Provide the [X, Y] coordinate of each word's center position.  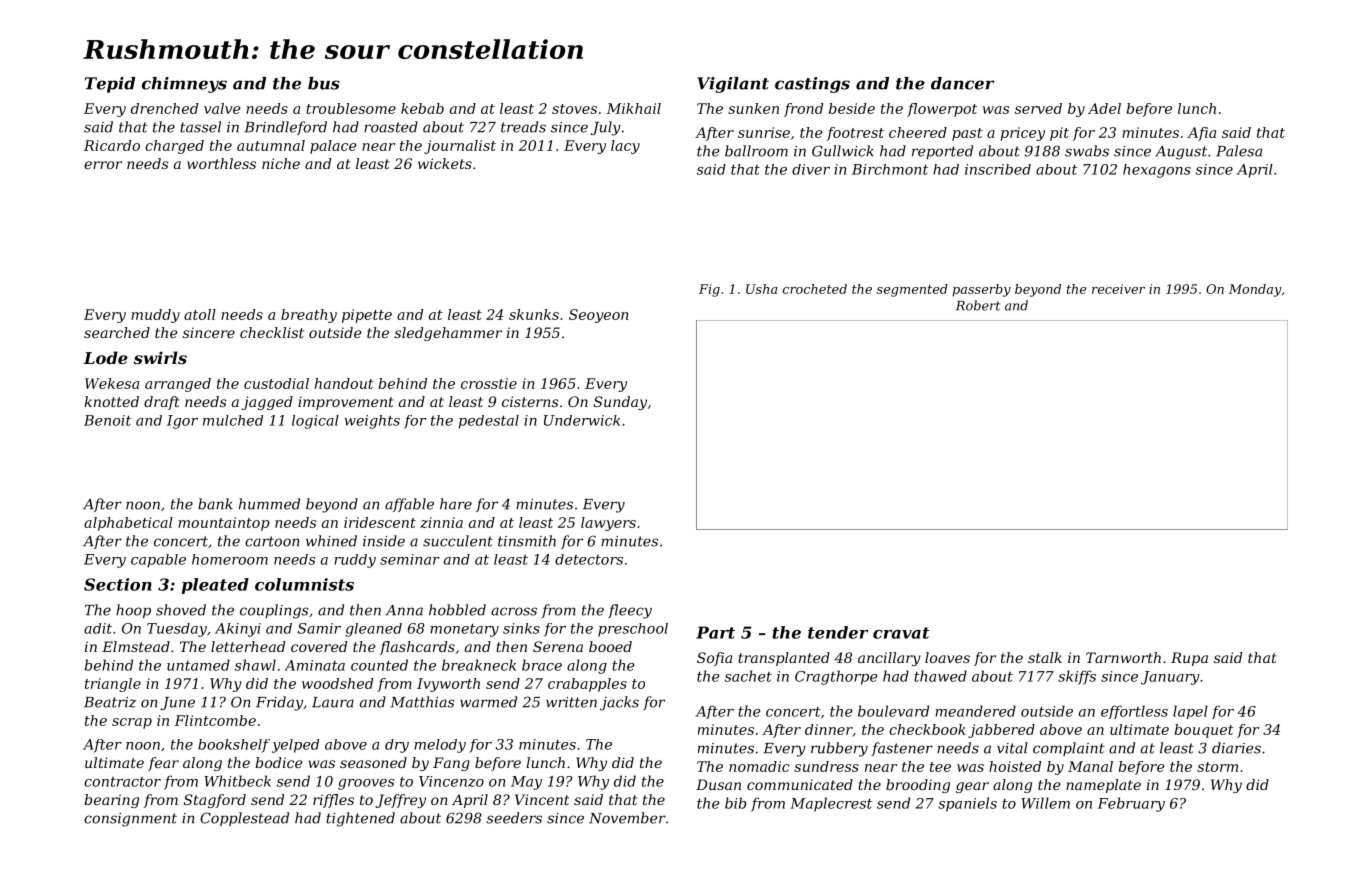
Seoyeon [599, 316]
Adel [1104, 108]
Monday [1255, 290]
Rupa [1189, 659]
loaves [947, 657]
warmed [488, 702]
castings [812, 85]
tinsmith [527, 541]
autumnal [271, 145]
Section [118, 584]
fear [163, 764]
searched [117, 332]
